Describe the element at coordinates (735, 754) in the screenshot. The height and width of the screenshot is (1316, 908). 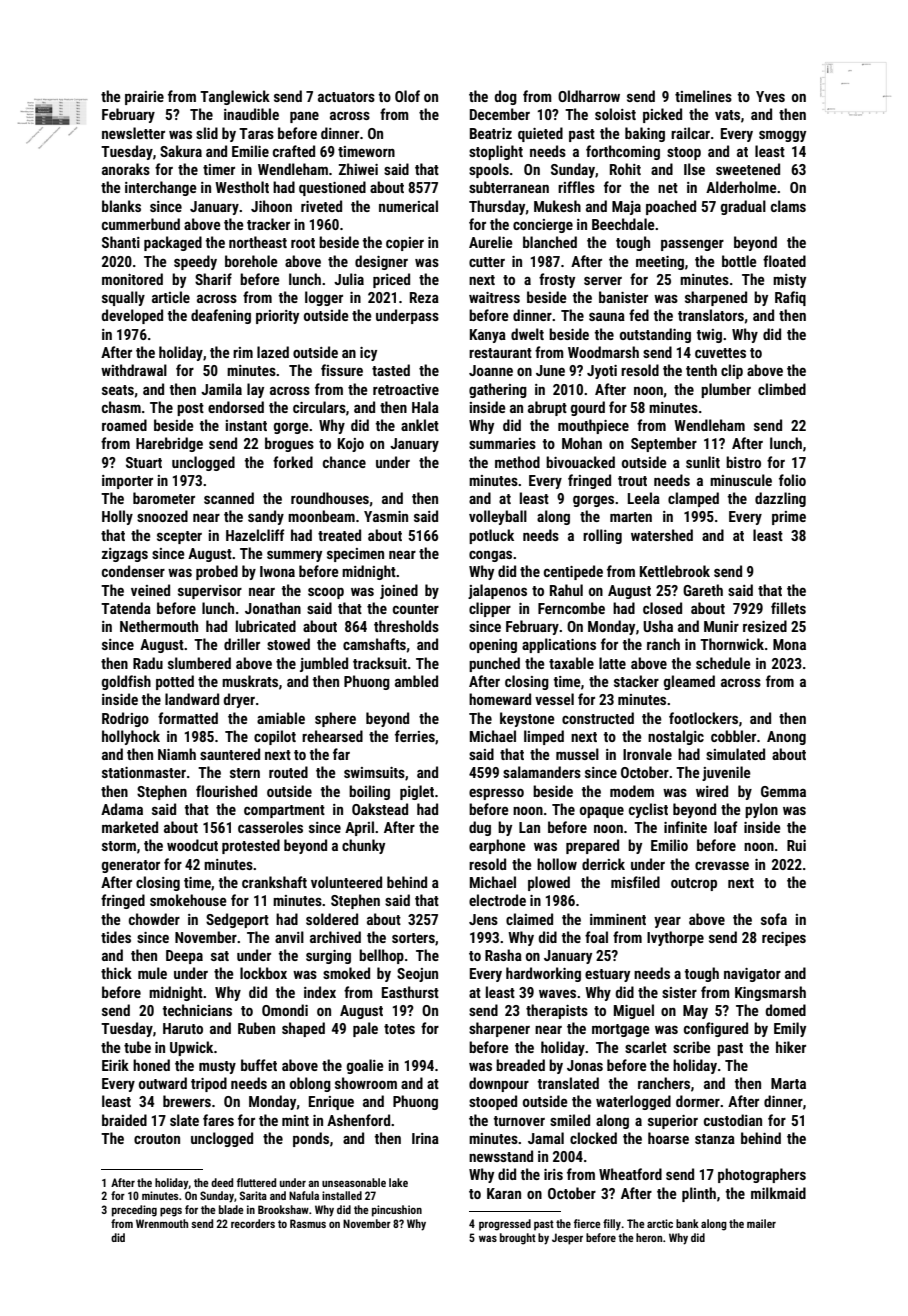
I see `simulated` at that location.
